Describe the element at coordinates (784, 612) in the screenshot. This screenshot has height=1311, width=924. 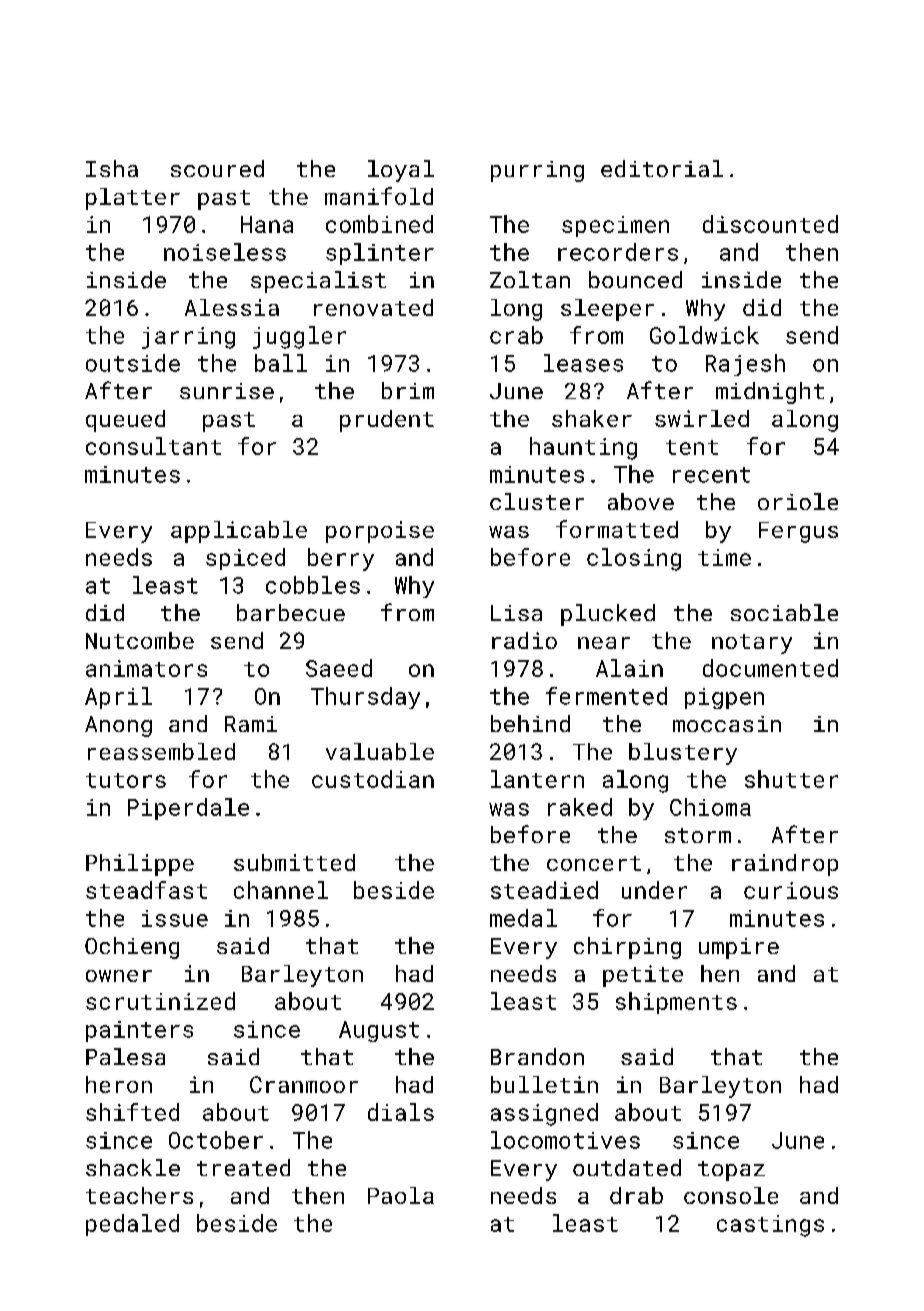
I see `sociable` at that location.
